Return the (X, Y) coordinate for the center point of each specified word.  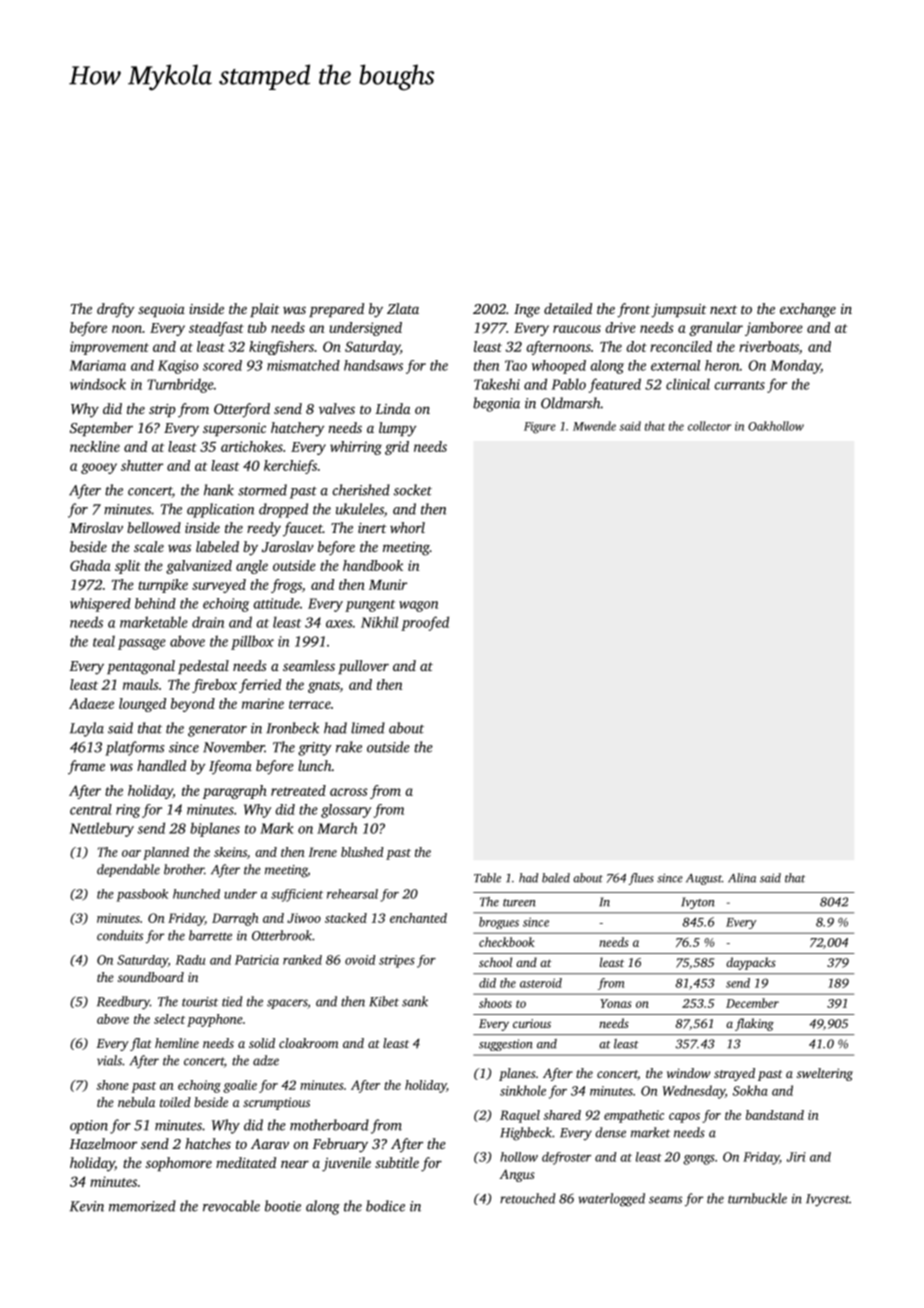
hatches (208, 1143)
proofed (425, 623)
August (704, 879)
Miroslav (96, 527)
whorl (407, 527)
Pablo (568, 384)
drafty (116, 310)
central (91, 809)
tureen (519, 903)
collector (709, 426)
